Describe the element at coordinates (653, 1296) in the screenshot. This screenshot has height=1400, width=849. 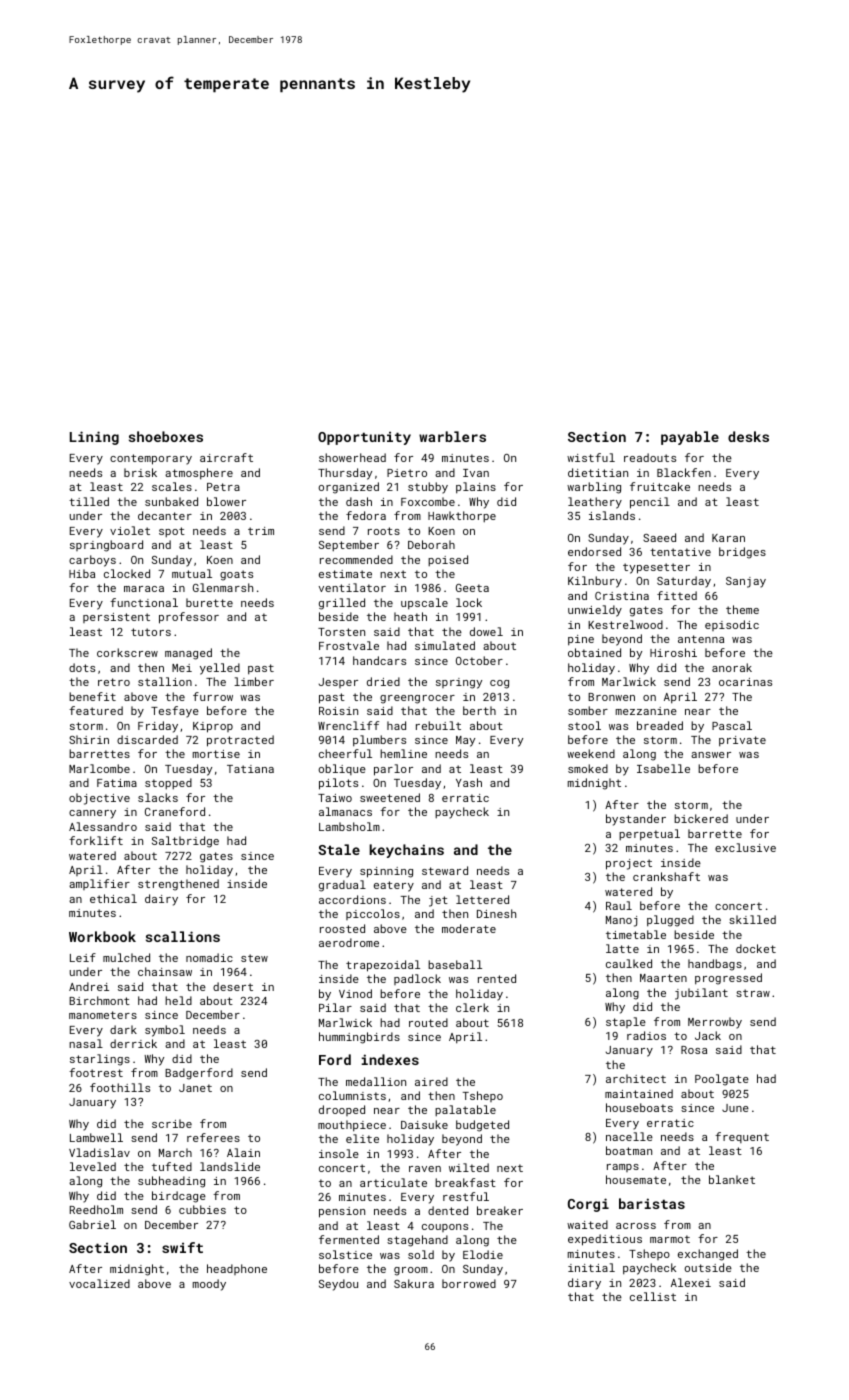
I see `cellist` at that location.
